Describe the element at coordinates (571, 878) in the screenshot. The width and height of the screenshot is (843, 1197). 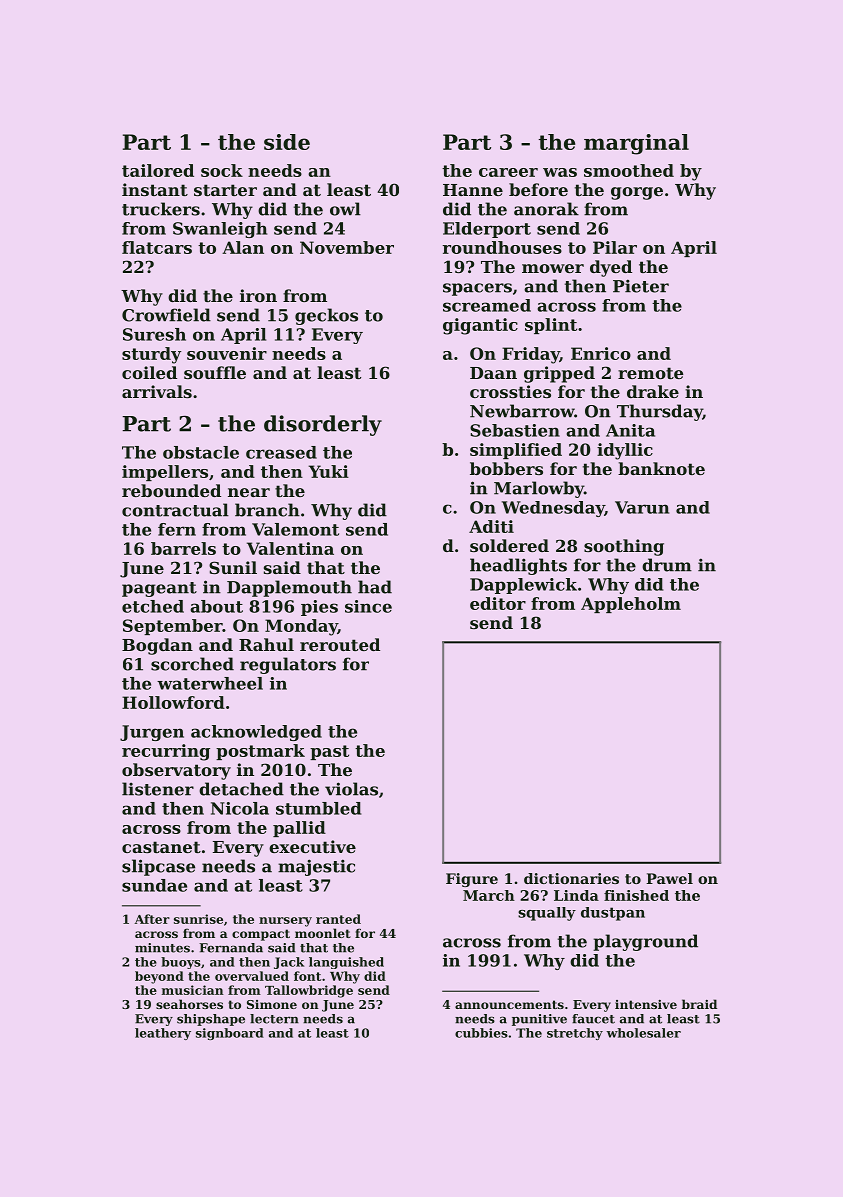
I see `dictionaries` at that location.
